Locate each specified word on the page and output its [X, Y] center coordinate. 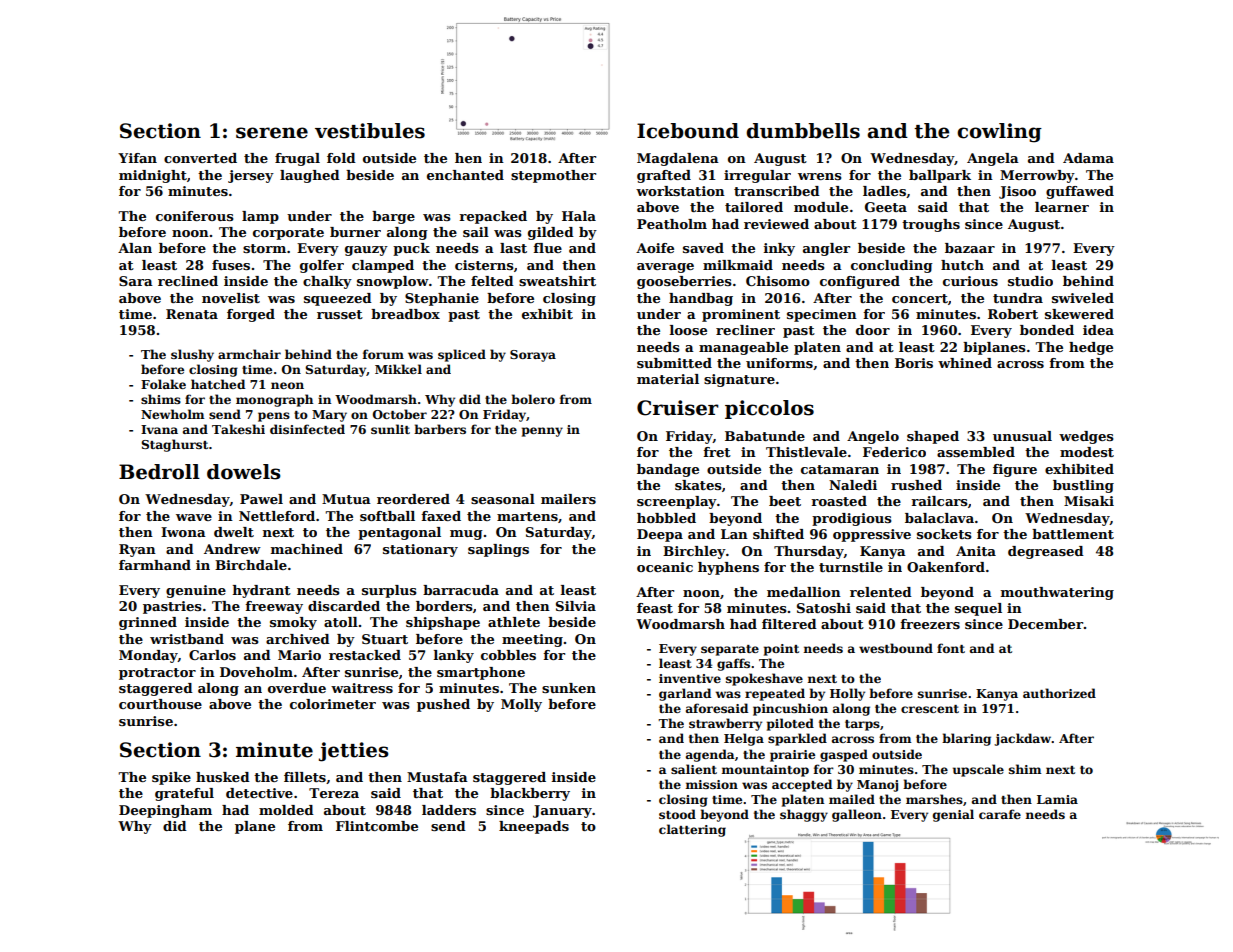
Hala [579, 216]
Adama [1088, 158]
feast [655, 608]
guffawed [1080, 192]
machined [307, 549]
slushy [192, 355]
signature [739, 380]
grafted [664, 176]
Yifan [137, 158]
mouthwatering [1057, 593]
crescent [930, 709]
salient [694, 769]
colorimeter [333, 704]
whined [965, 363]
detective [259, 793]
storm [264, 248]
